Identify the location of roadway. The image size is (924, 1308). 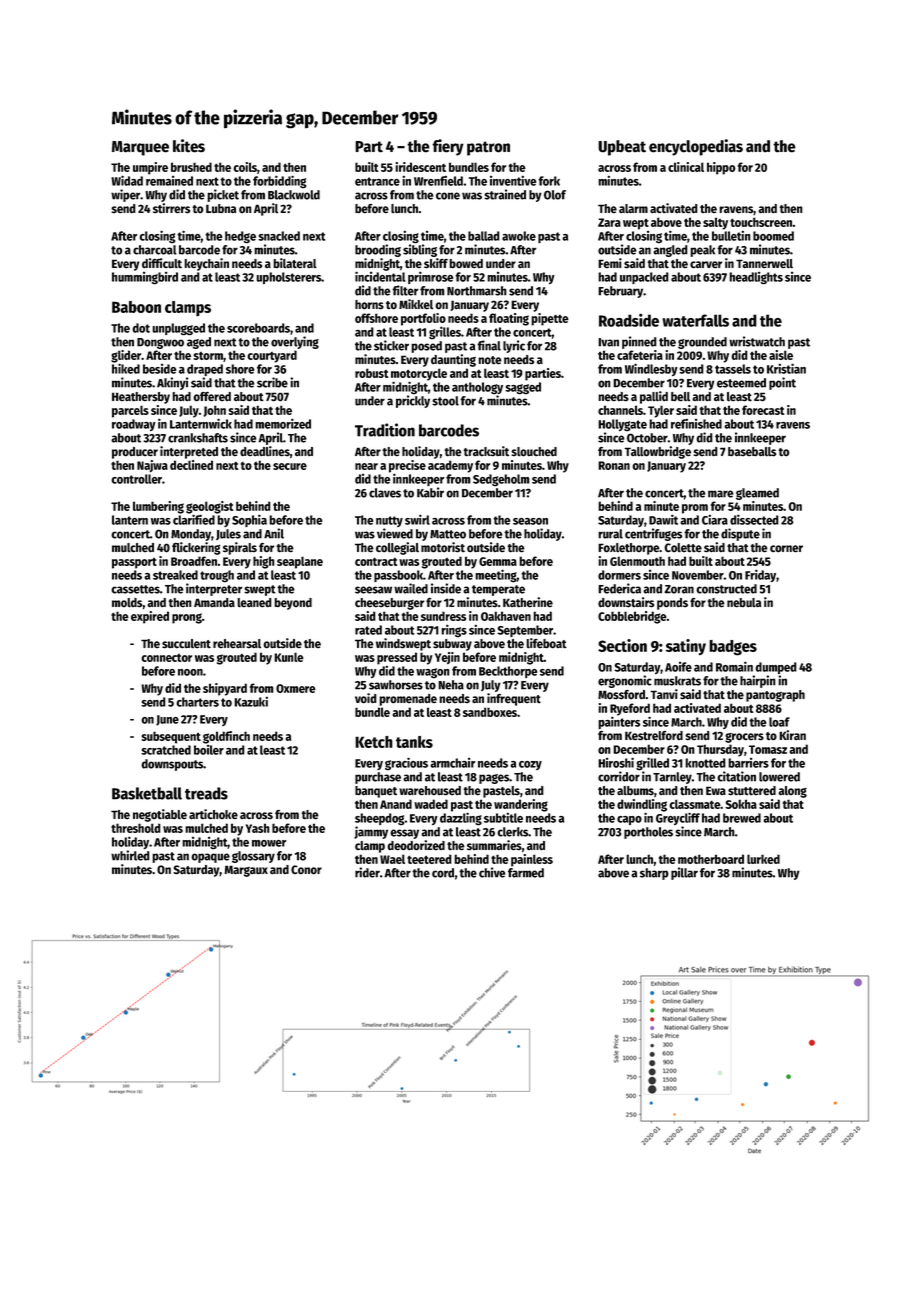
(134, 425).
